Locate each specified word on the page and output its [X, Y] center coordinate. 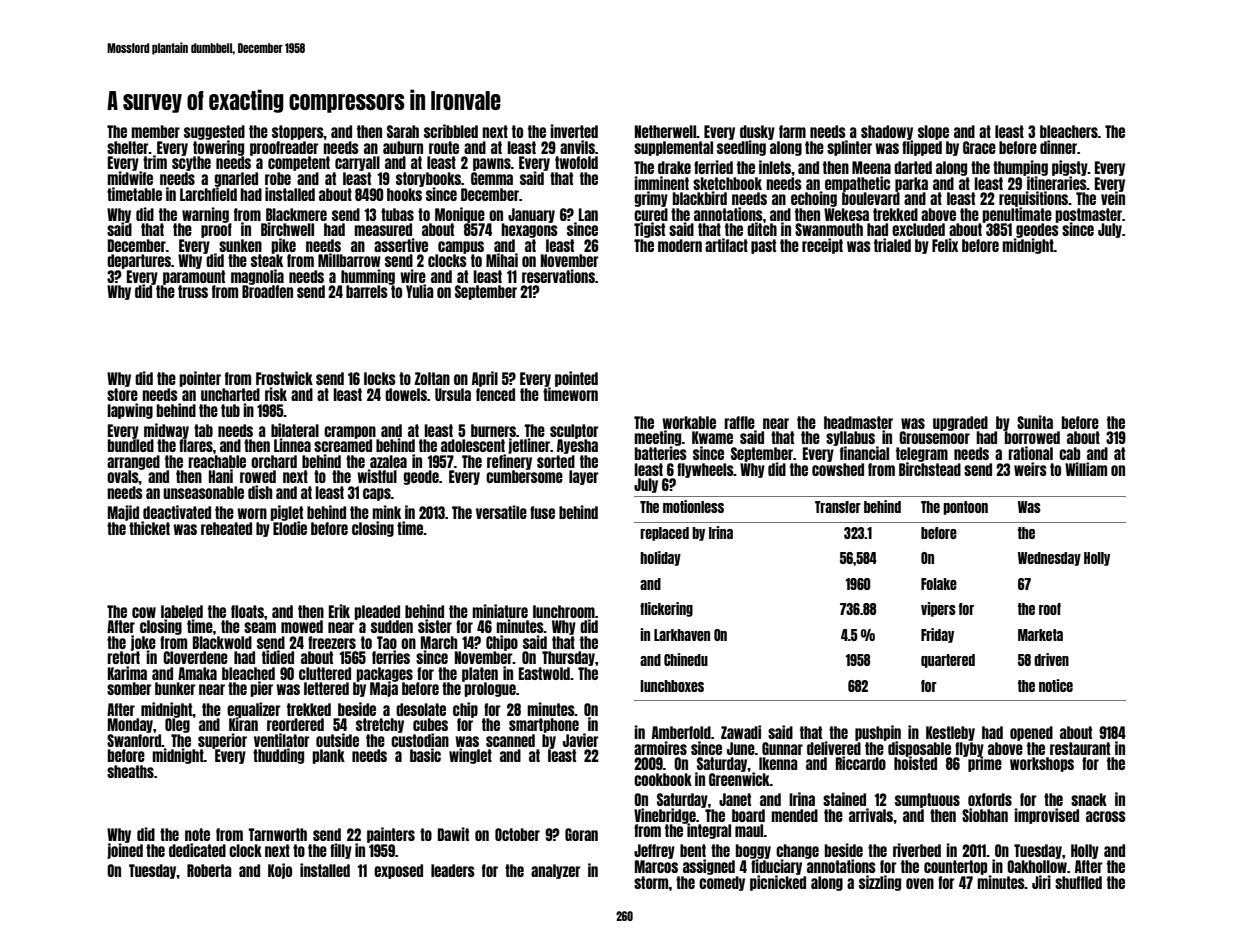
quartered [948, 661]
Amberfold [681, 732]
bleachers [1069, 131]
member [155, 131]
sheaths [130, 771]
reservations [558, 276]
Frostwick [284, 378]
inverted [574, 131]
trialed [892, 245]
